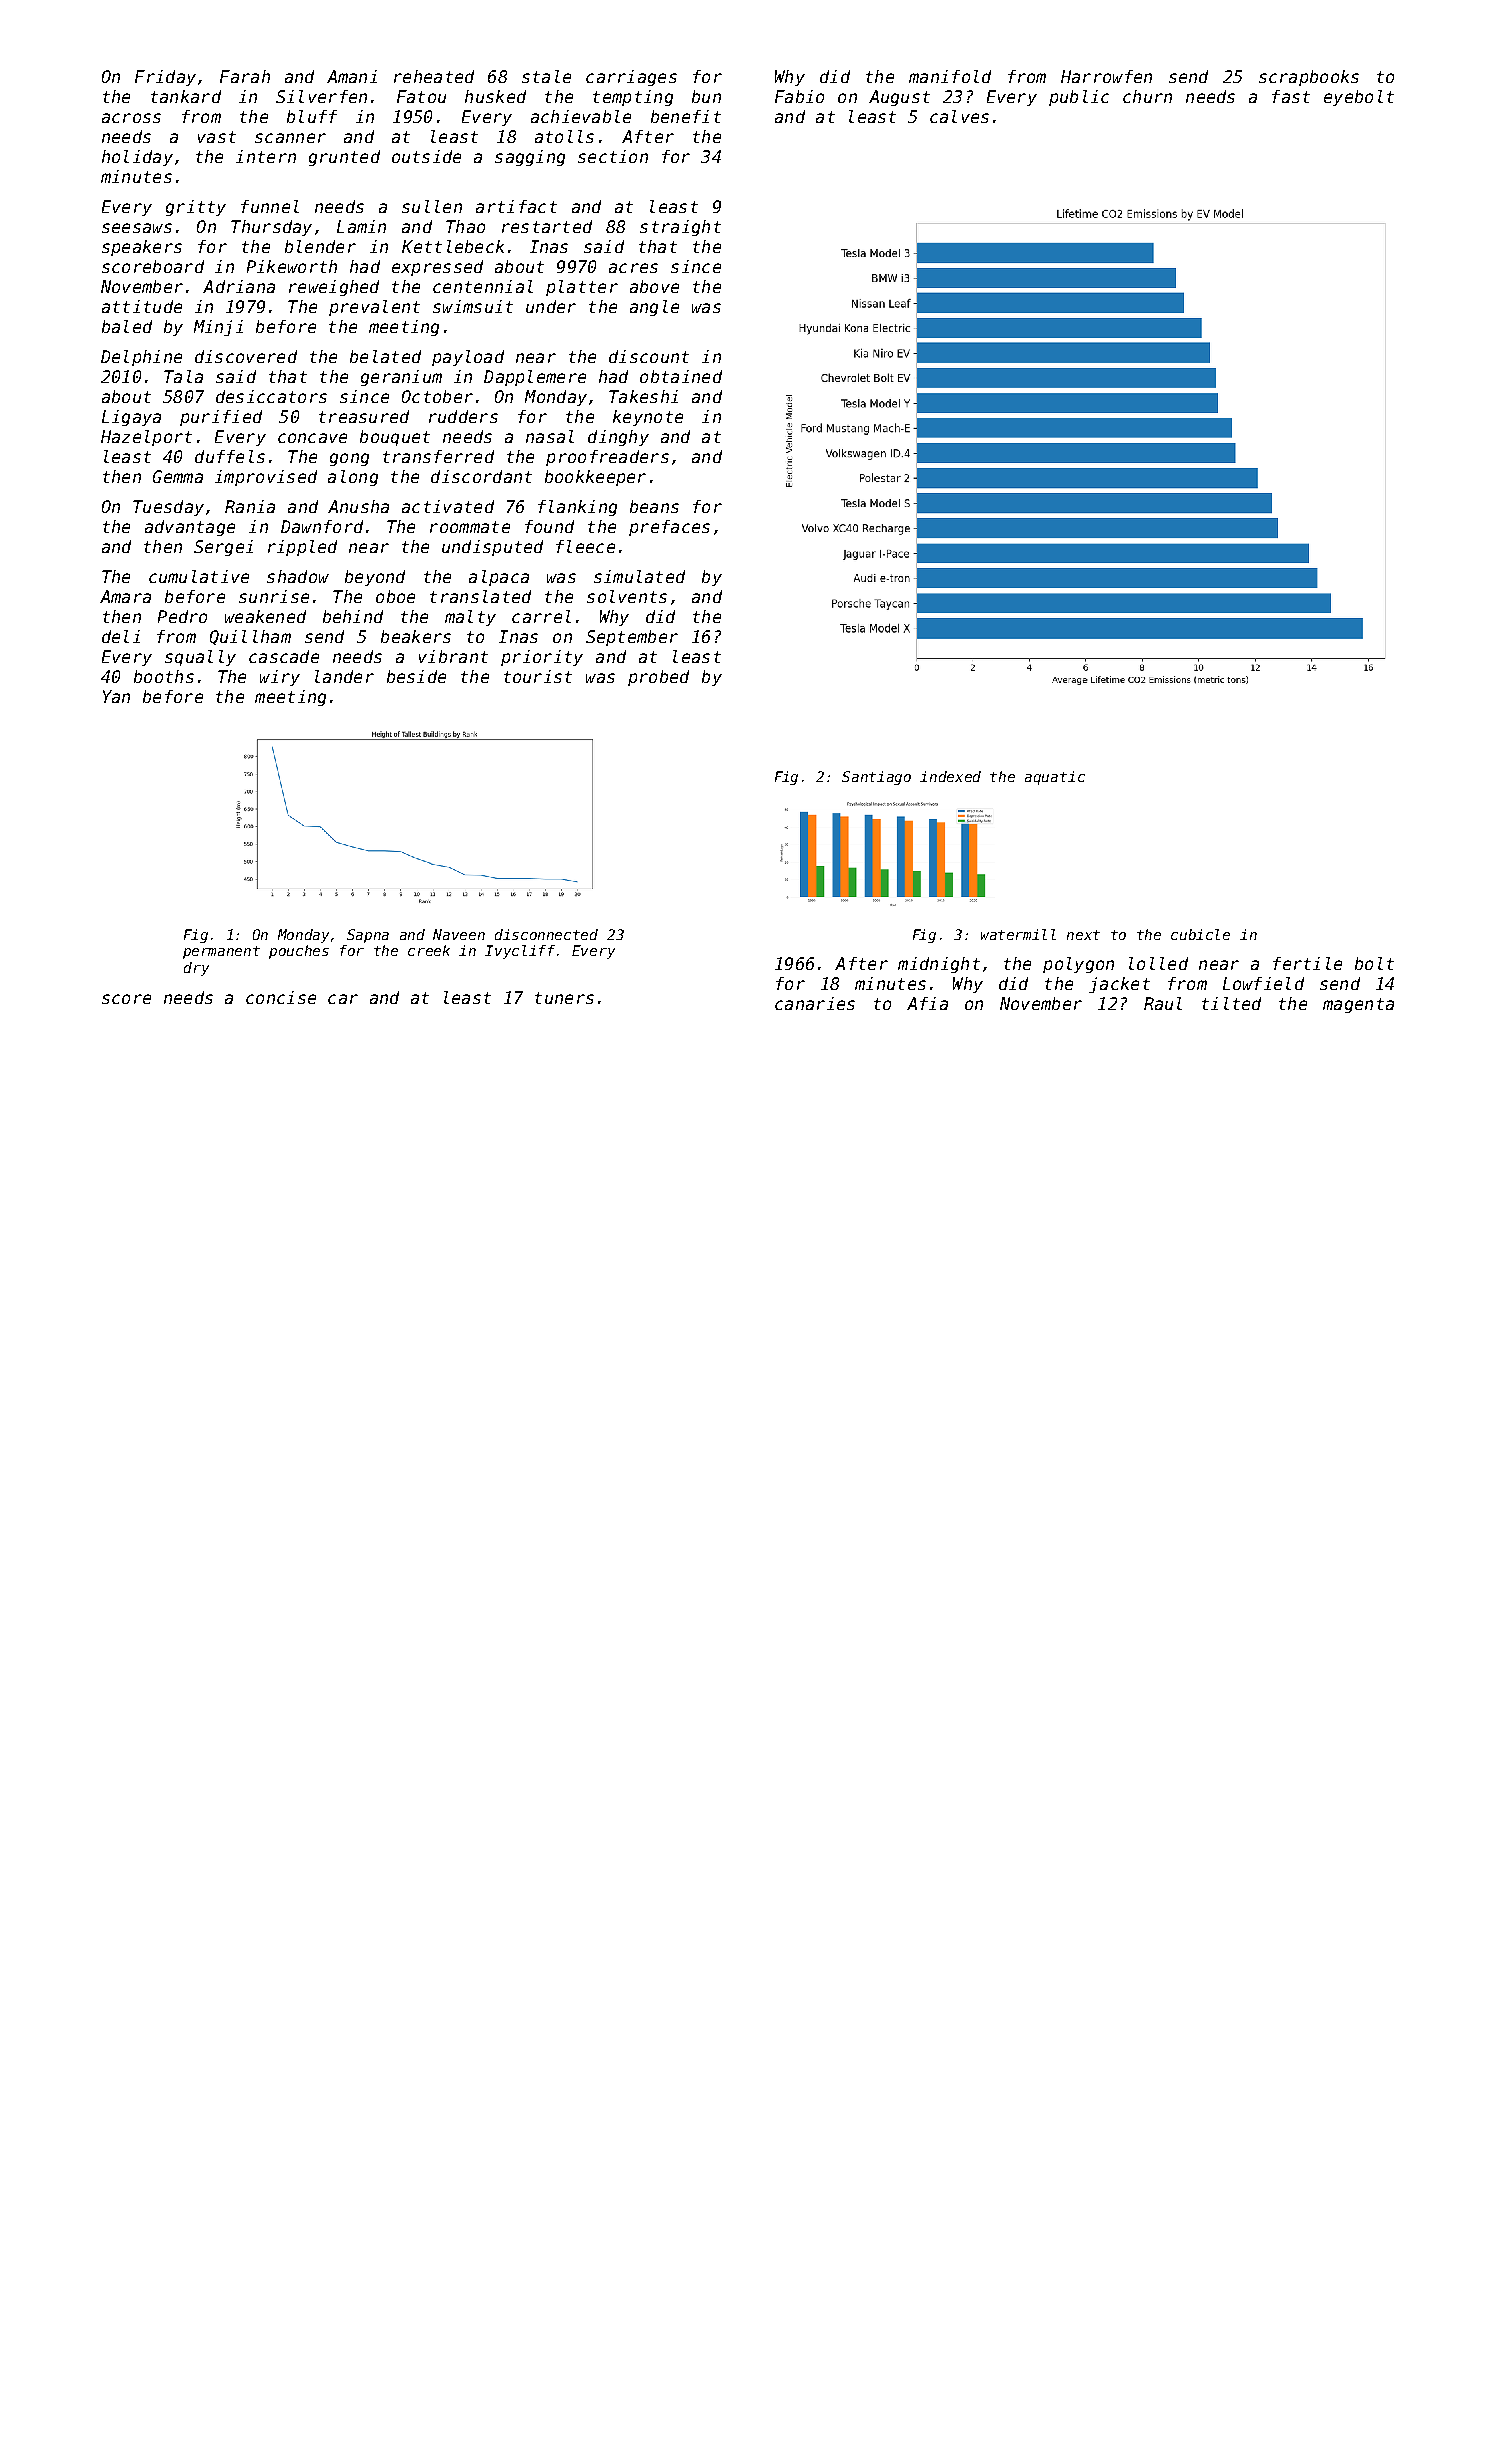  What do you see at coordinates (364, 416) in the page?
I see `treasured` at bounding box center [364, 416].
